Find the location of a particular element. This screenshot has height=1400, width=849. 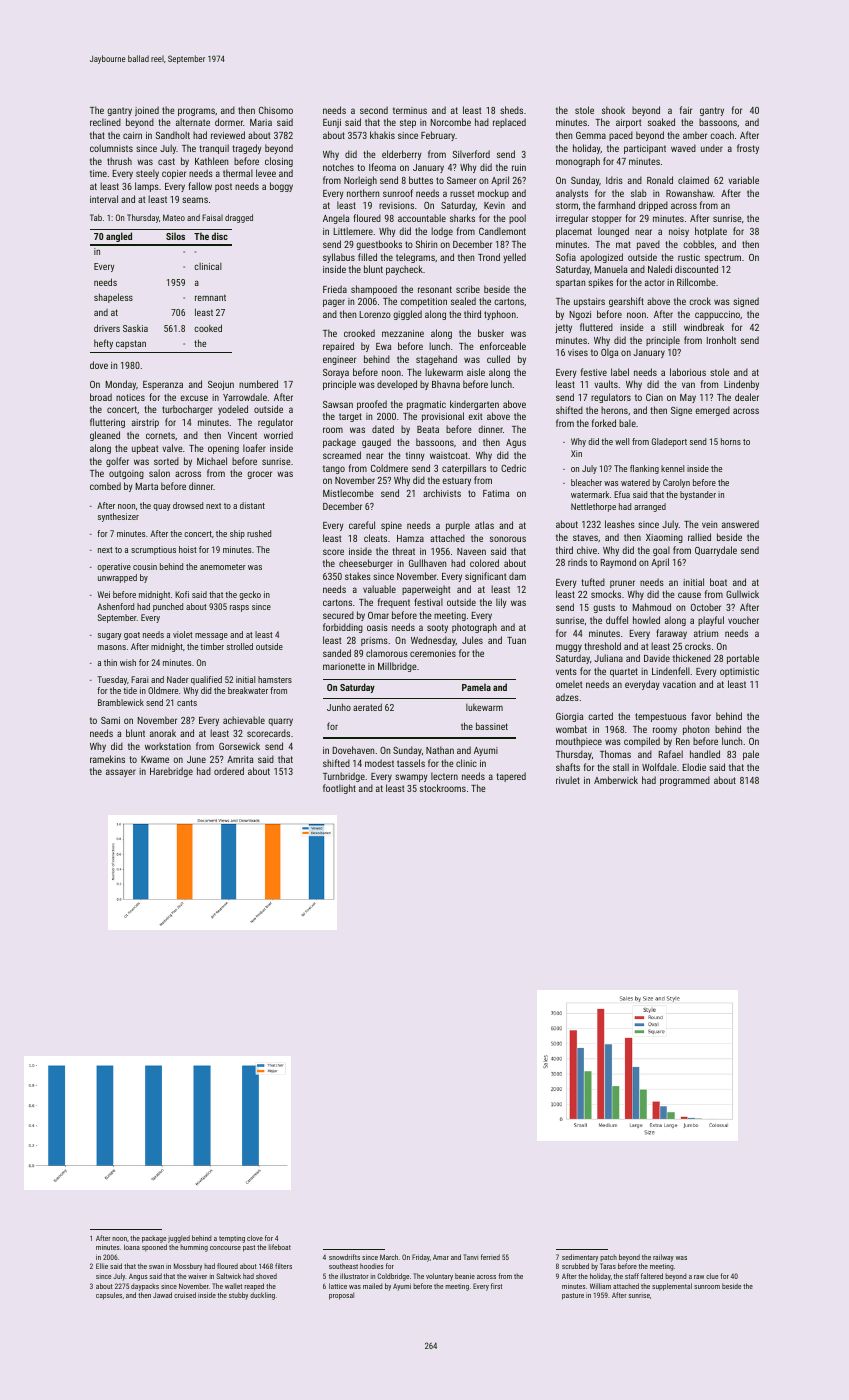

kindergarten is located at coordinates (474, 405).
